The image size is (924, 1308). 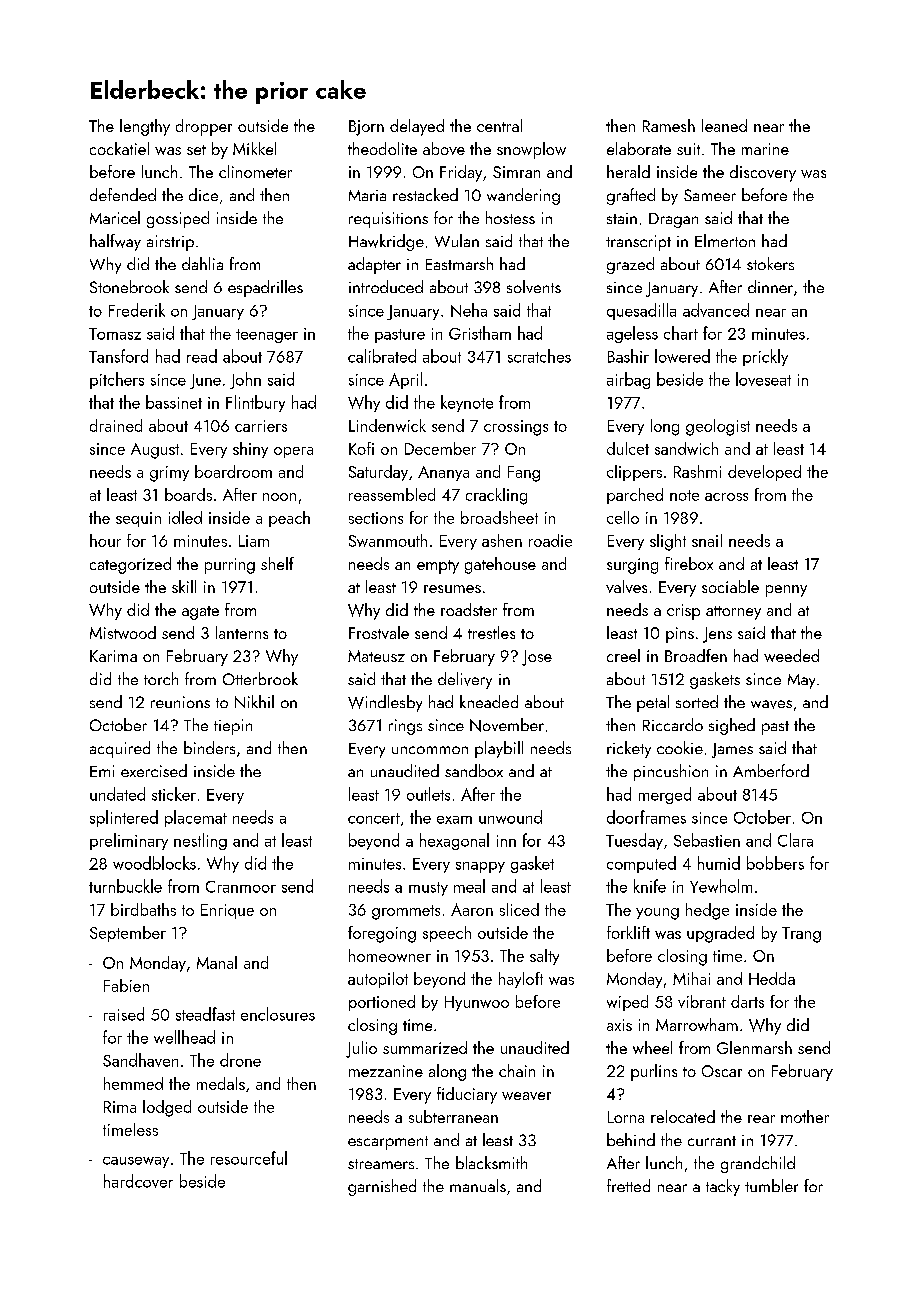 What do you see at coordinates (293, 452) in the document?
I see `opera` at bounding box center [293, 452].
